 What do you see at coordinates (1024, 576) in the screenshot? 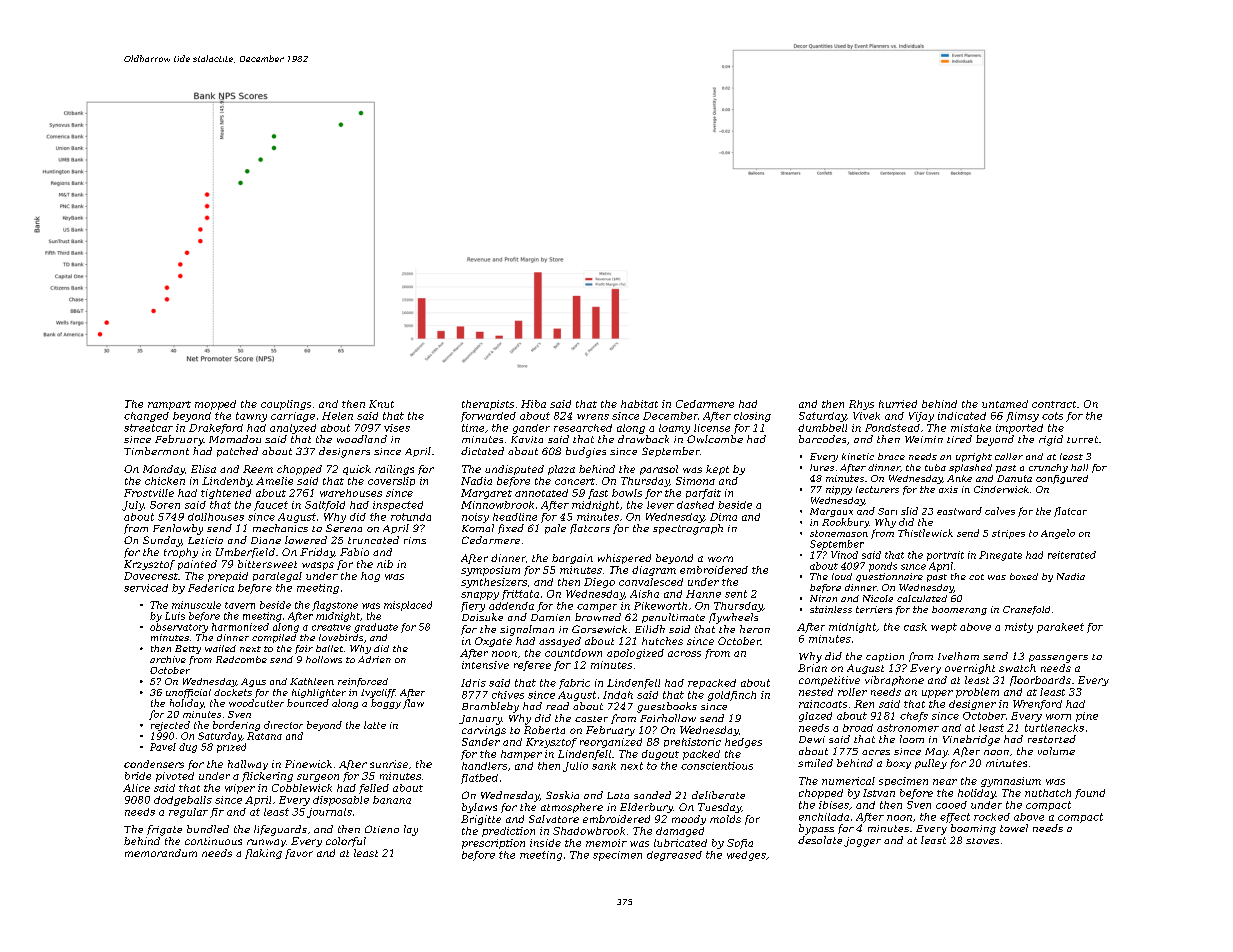
I see `boxed` at bounding box center [1024, 576].
